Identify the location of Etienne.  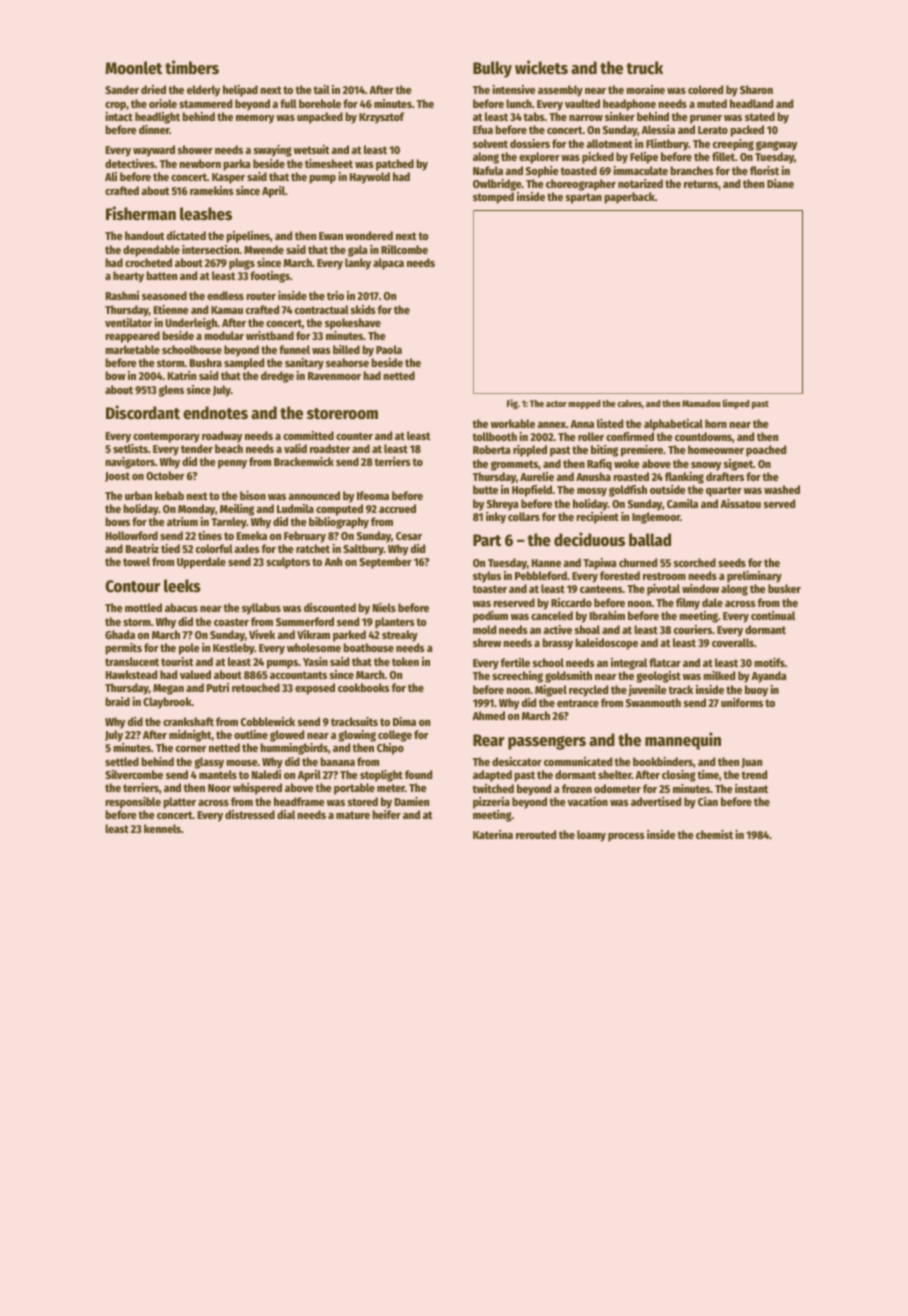
(171, 309).
